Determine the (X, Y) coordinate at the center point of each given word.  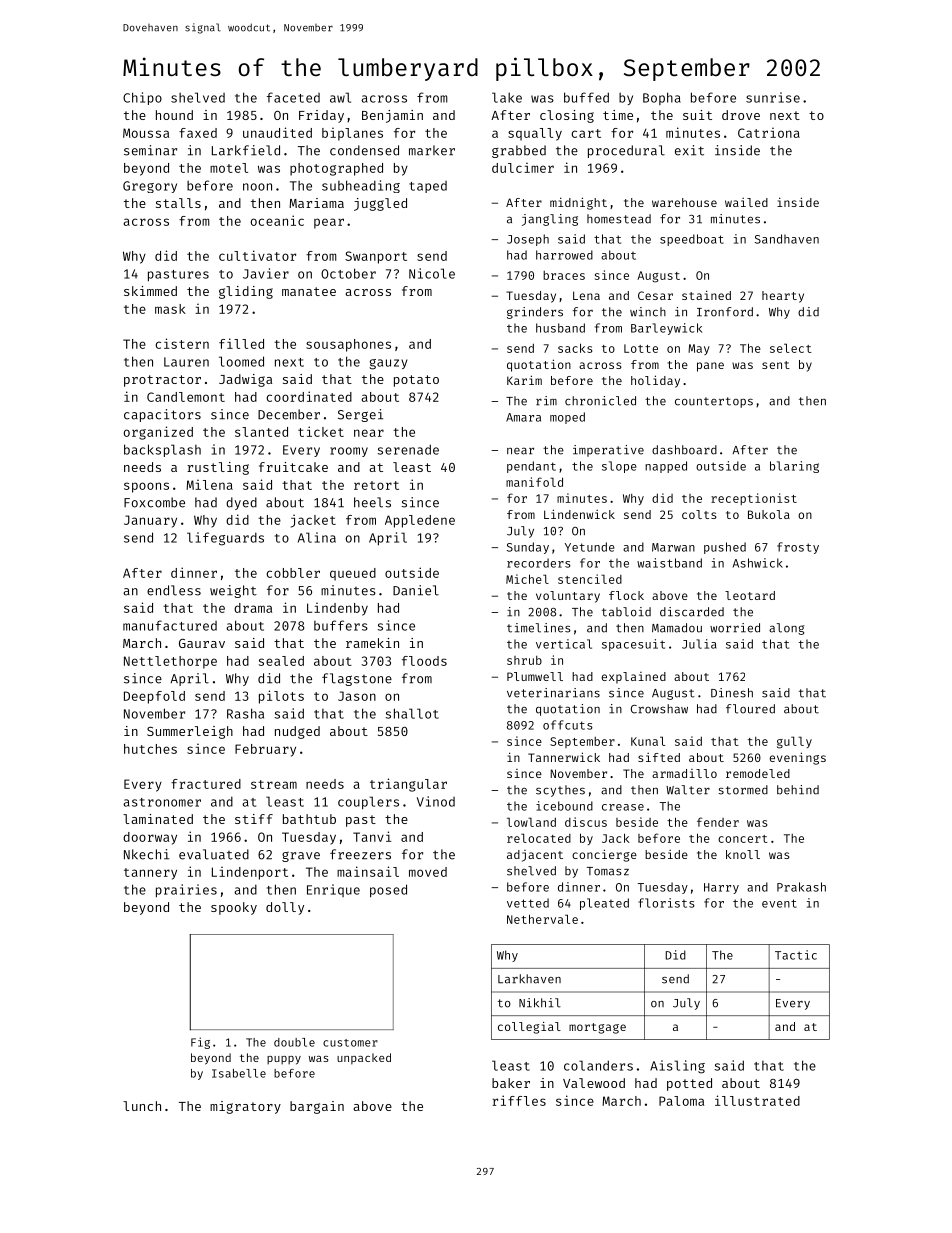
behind (798, 790)
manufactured (170, 625)
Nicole (432, 273)
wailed (746, 202)
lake (507, 97)
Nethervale (542, 919)
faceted (293, 97)
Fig (200, 1043)
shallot (412, 713)
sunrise (773, 97)
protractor (162, 381)
